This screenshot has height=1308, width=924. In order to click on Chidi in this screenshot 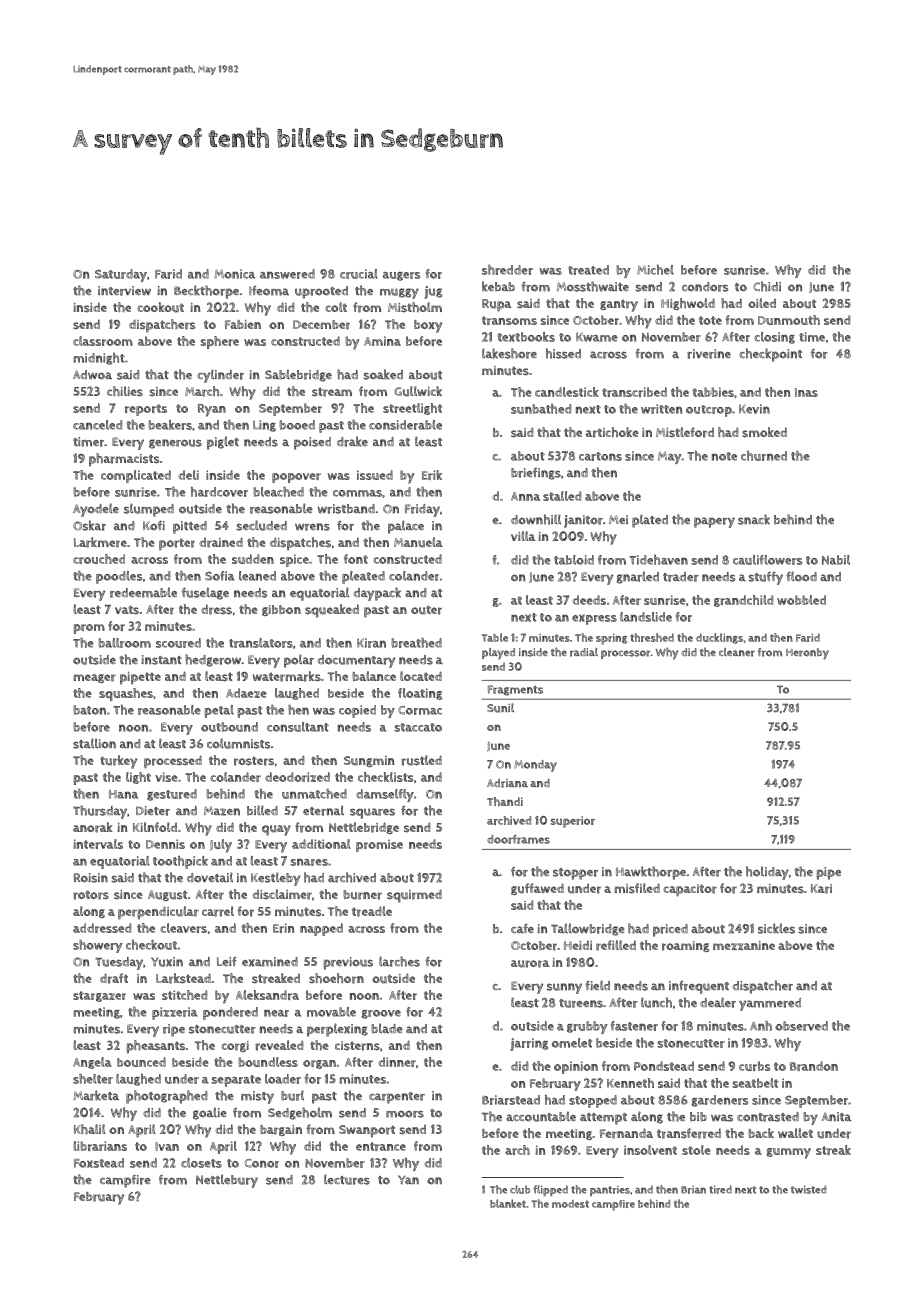, I will do `click(767, 286)`.
